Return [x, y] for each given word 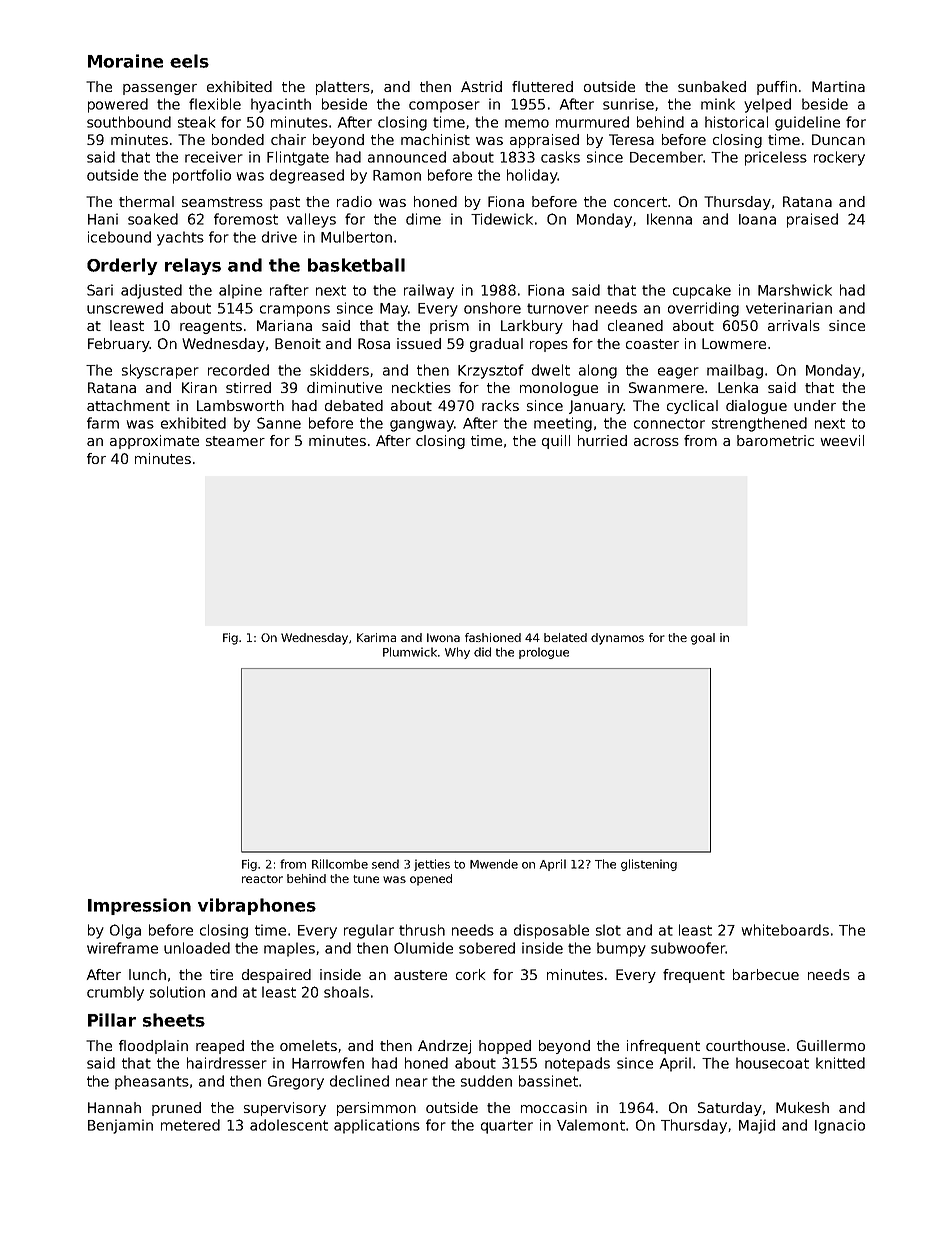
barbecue [766, 974]
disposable [551, 931]
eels [189, 61]
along [598, 371]
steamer [235, 441]
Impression [139, 906]
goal [703, 639]
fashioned [493, 637]
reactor [262, 879]
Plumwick [410, 652]
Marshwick [795, 290]
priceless [776, 158]
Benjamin [120, 1126]
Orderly [122, 266]
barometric [775, 440]
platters [343, 88]
